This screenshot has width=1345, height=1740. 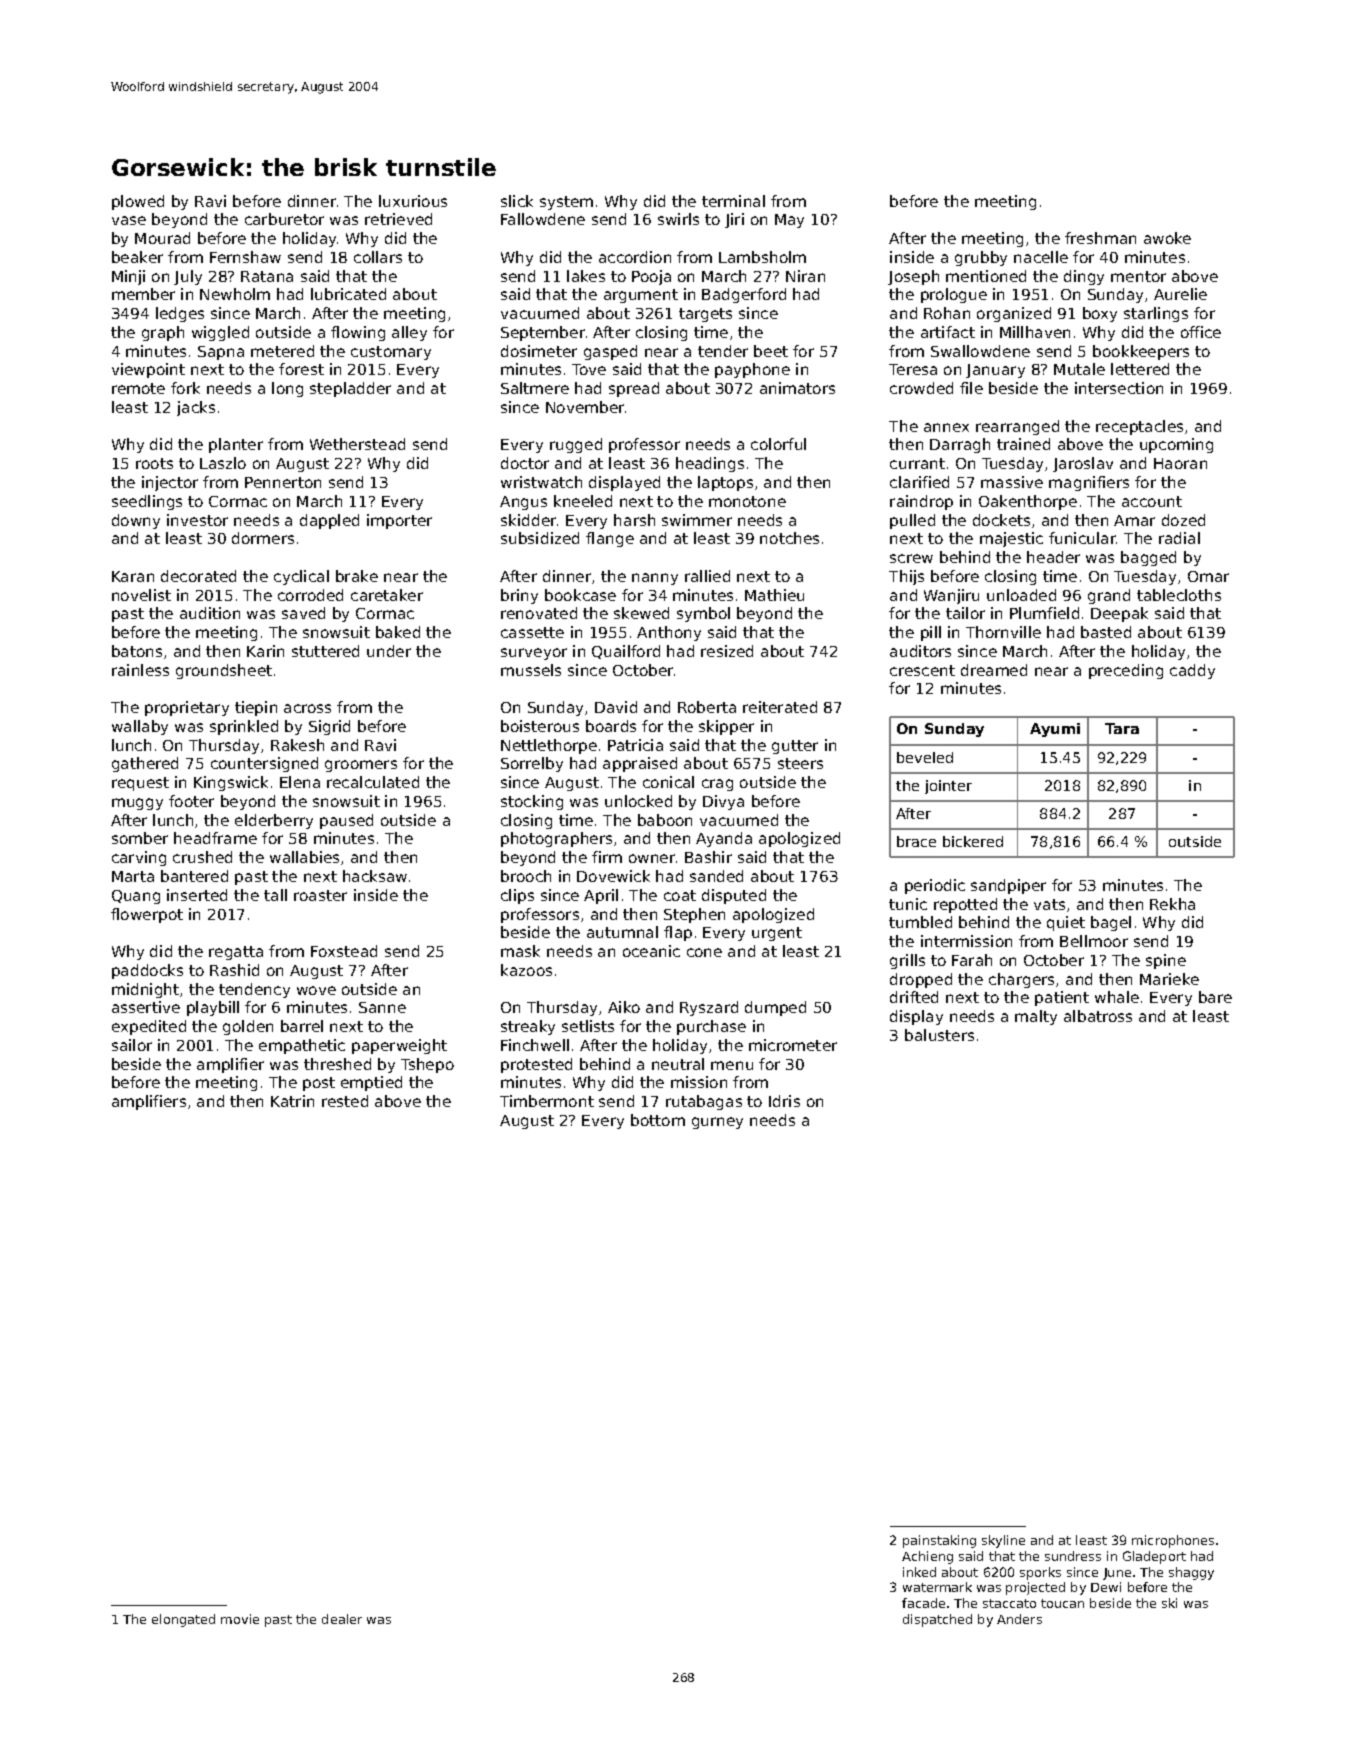 I want to click on Marta, so click(x=133, y=876).
